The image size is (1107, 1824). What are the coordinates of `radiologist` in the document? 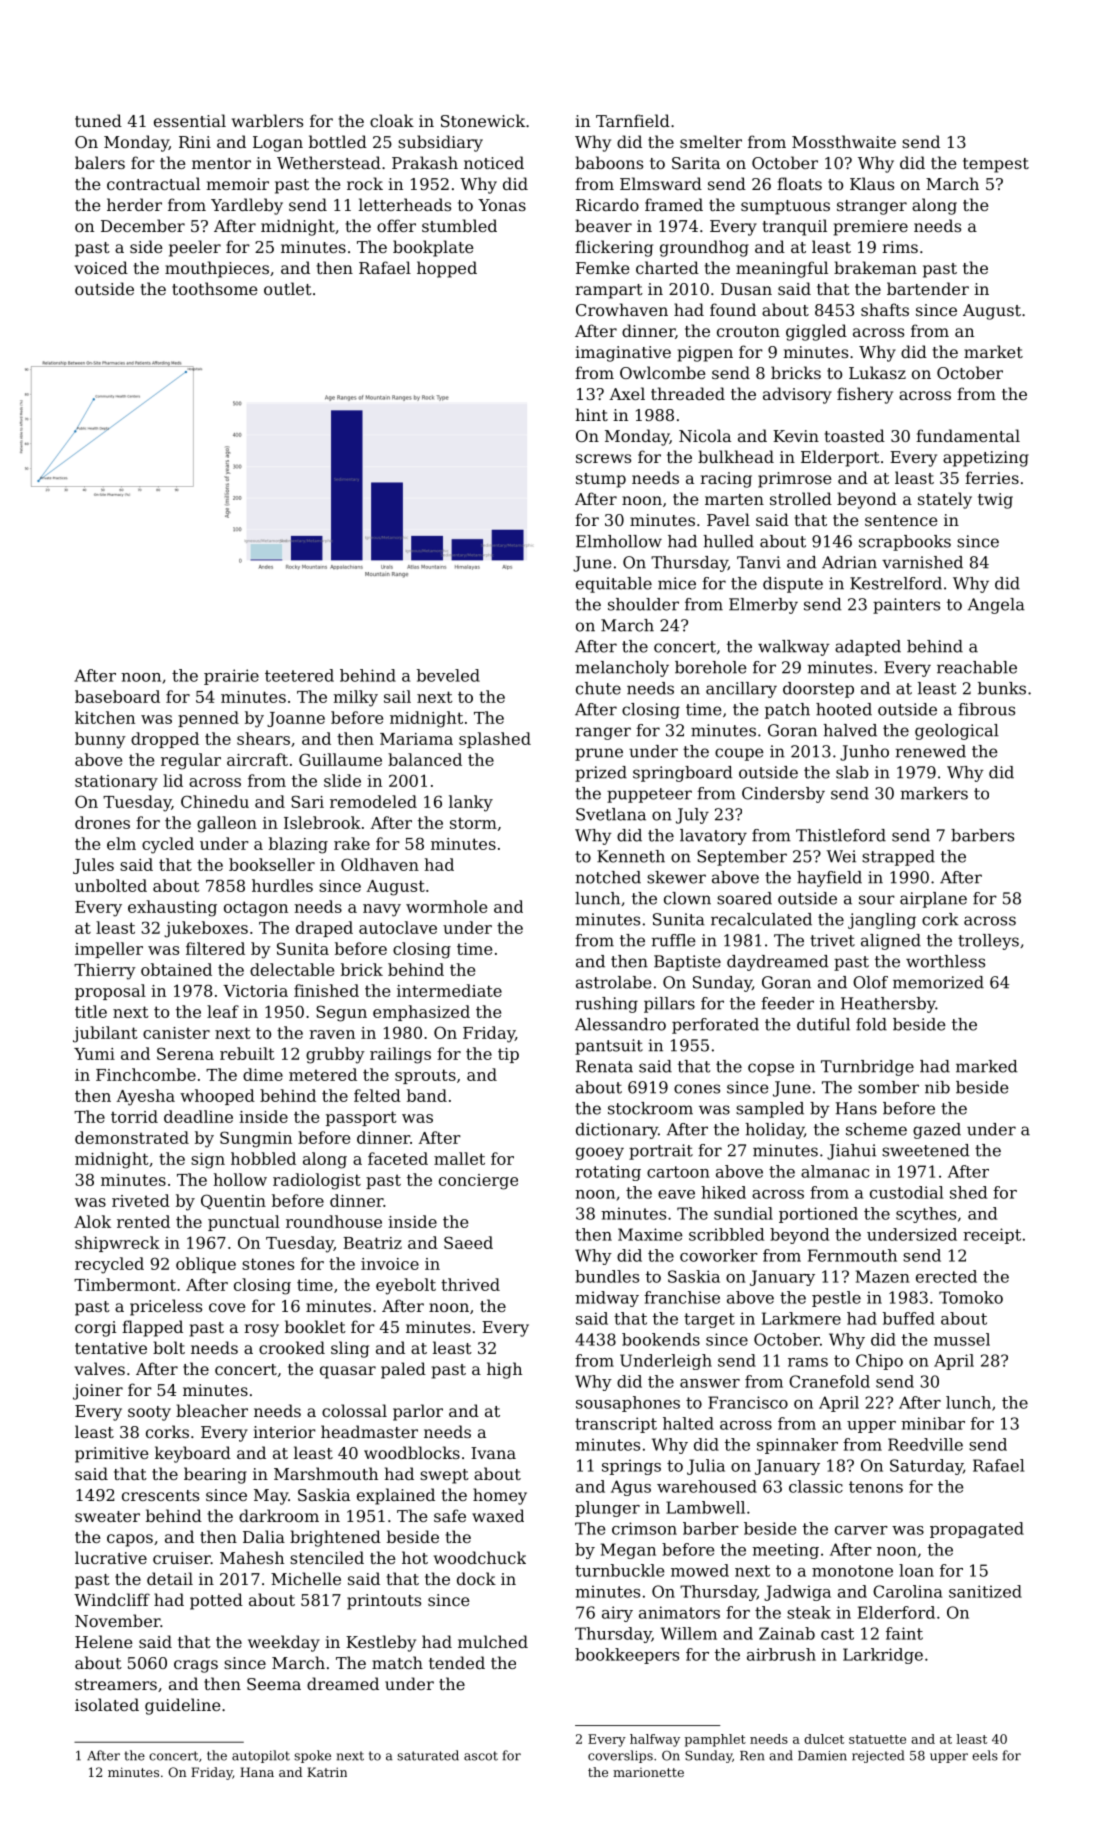 It's located at (317, 1181).
